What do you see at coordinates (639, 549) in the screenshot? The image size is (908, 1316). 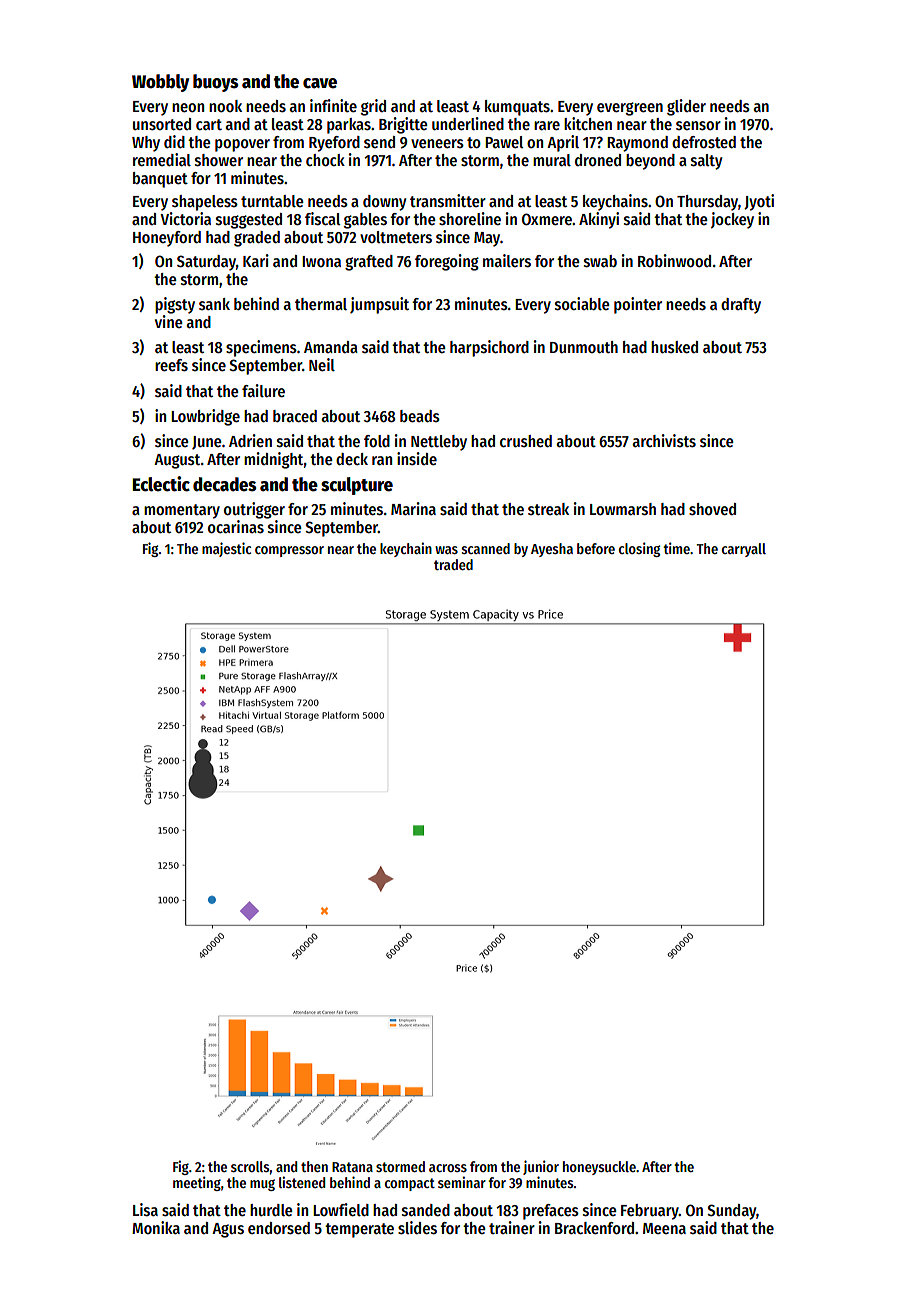 I see `closing` at bounding box center [639, 549].
